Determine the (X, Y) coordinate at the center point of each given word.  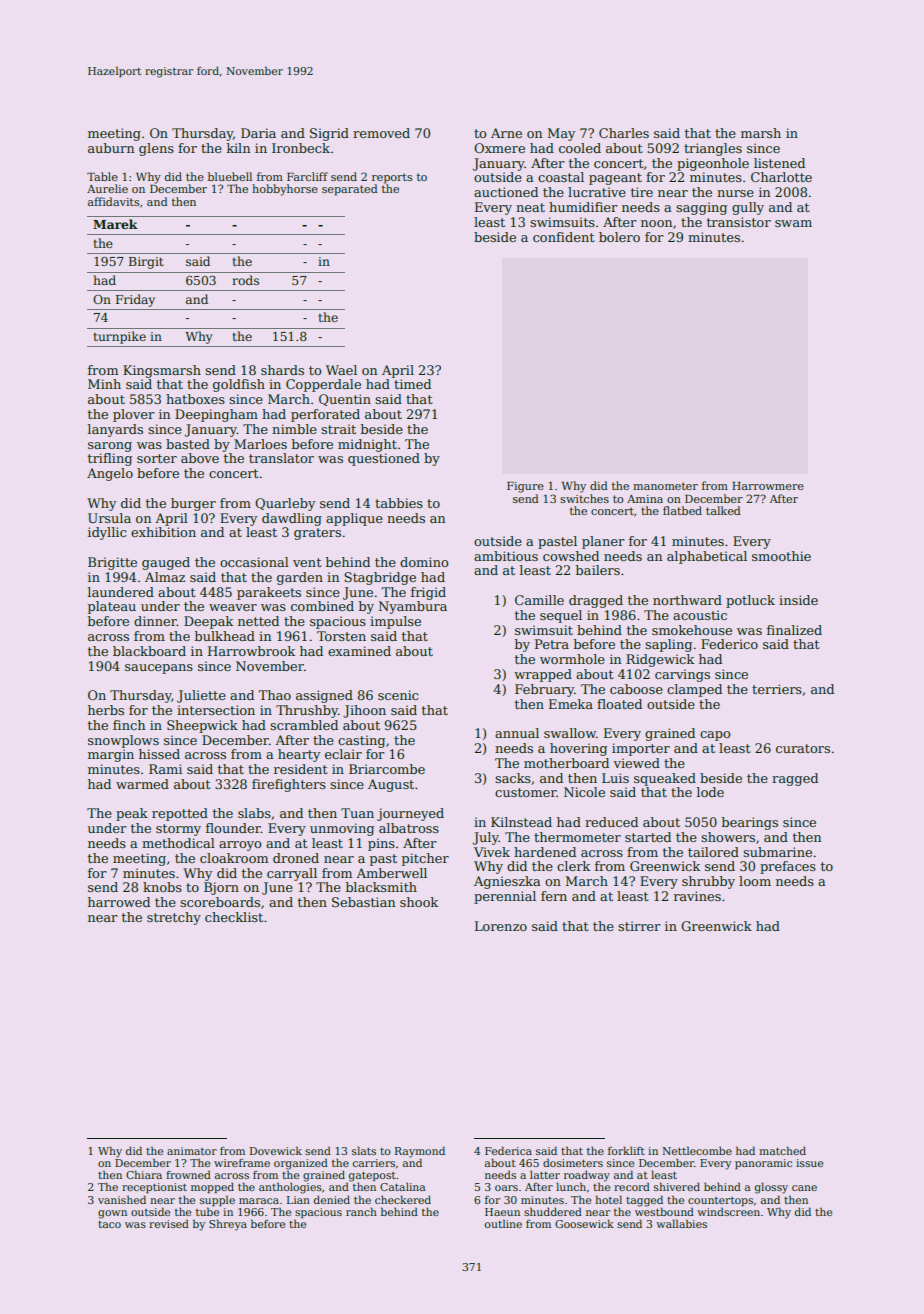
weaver (233, 607)
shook (419, 902)
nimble (294, 429)
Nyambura (413, 607)
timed (412, 384)
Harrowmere (768, 486)
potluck (750, 601)
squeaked (665, 779)
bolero (619, 237)
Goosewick (584, 1223)
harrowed (119, 902)
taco (109, 1224)
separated (350, 190)
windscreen (728, 1211)
